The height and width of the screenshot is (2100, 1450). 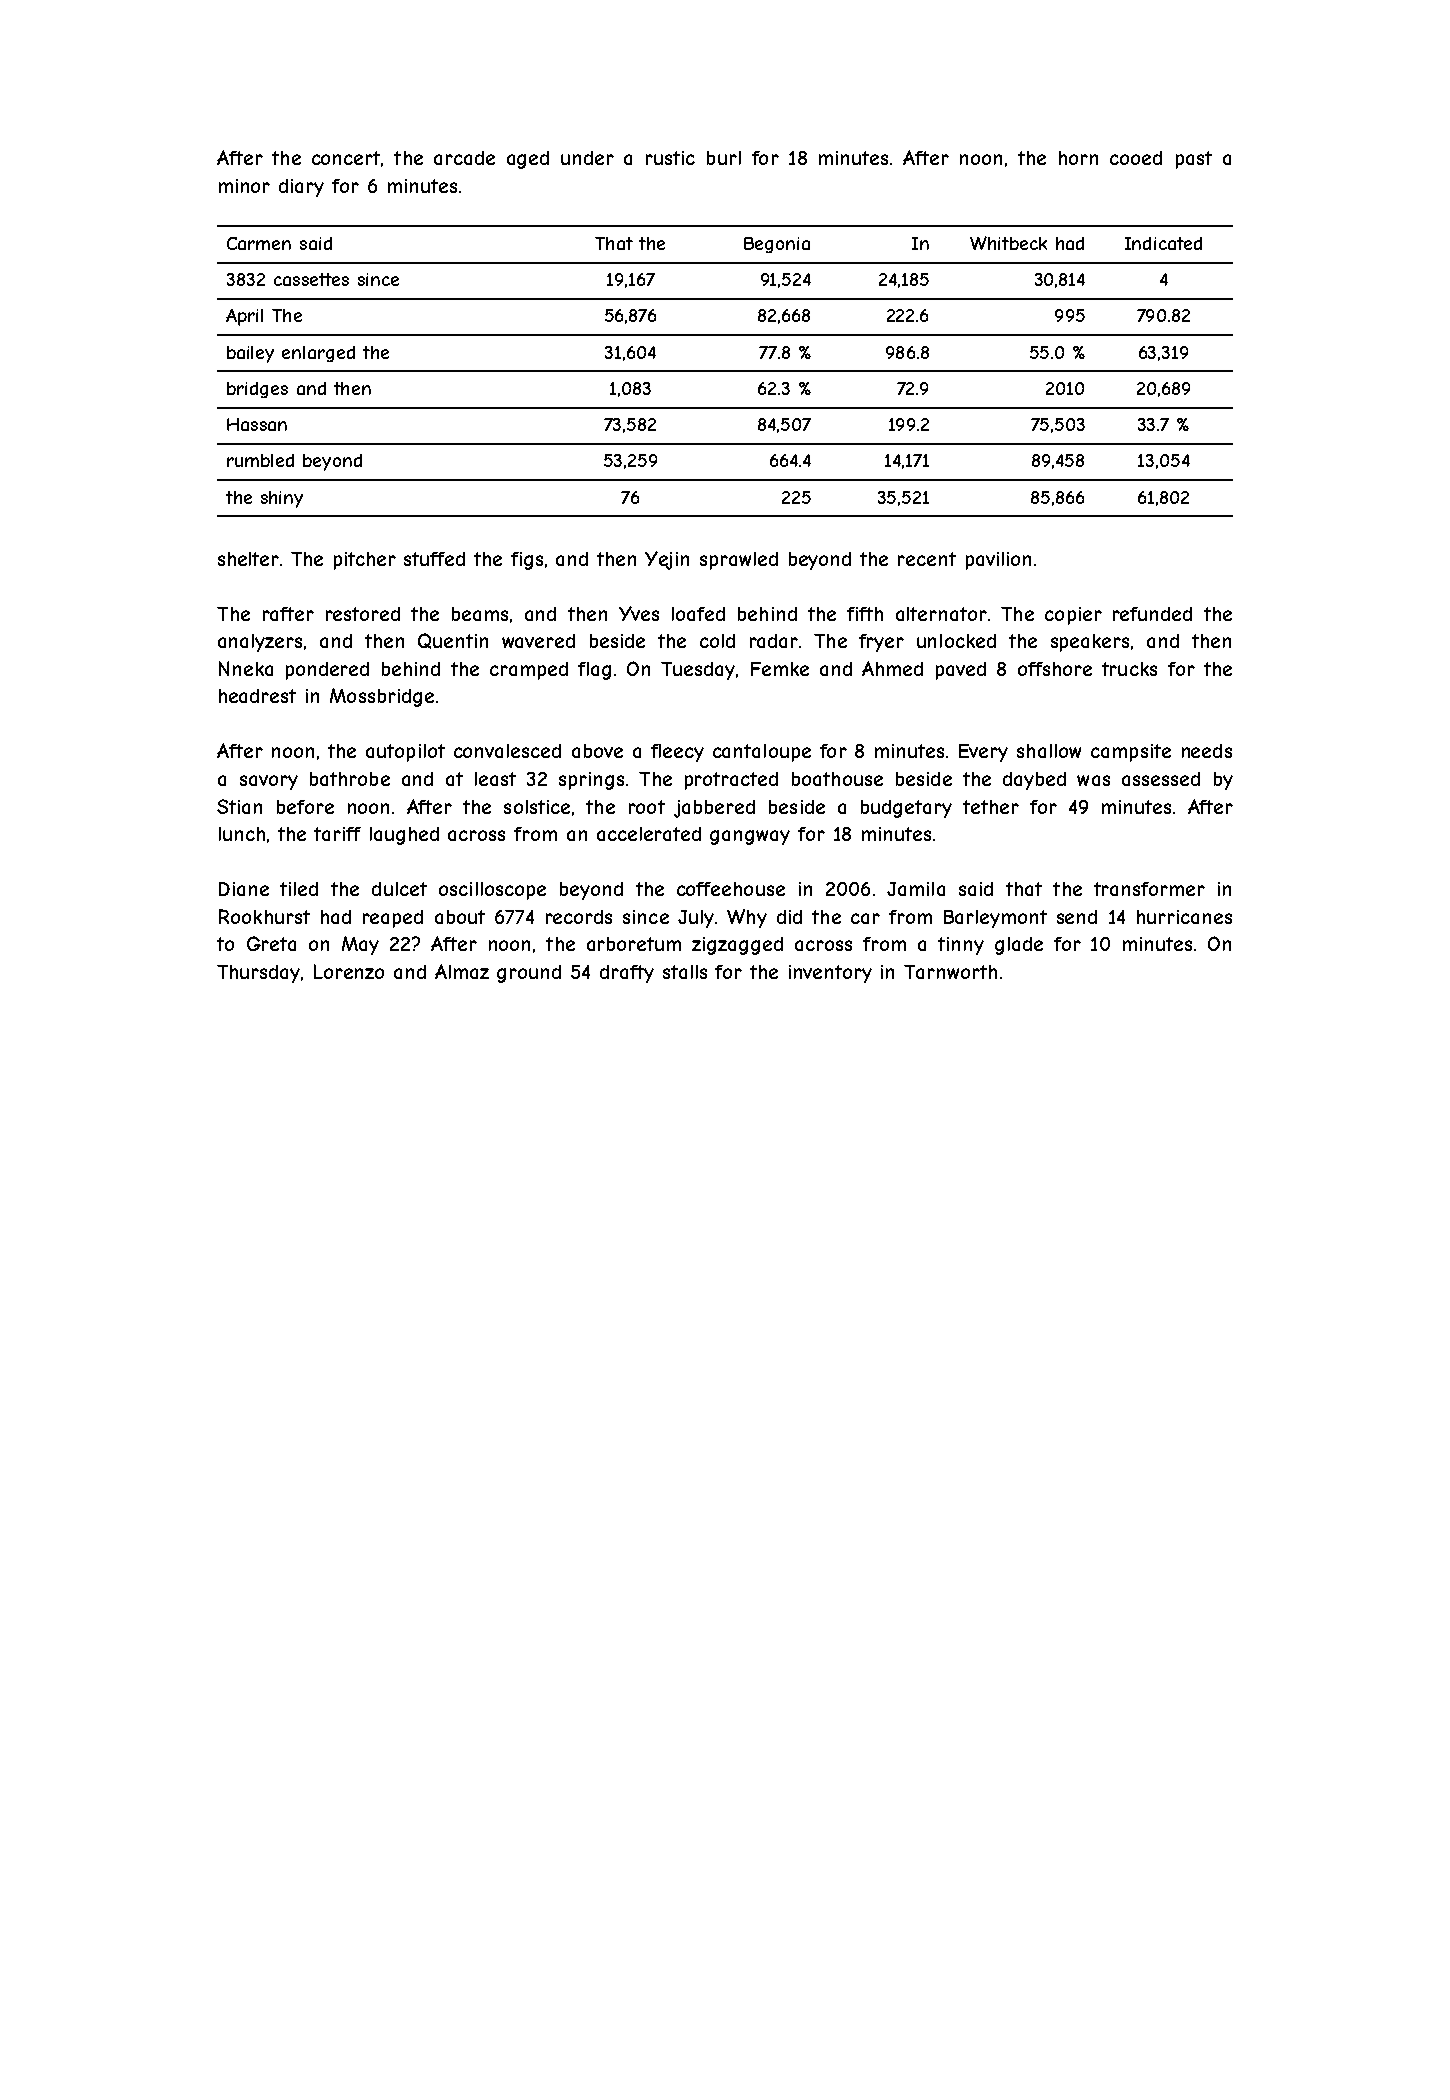 What do you see at coordinates (258, 974) in the screenshot?
I see `Thursday` at bounding box center [258, 974].
